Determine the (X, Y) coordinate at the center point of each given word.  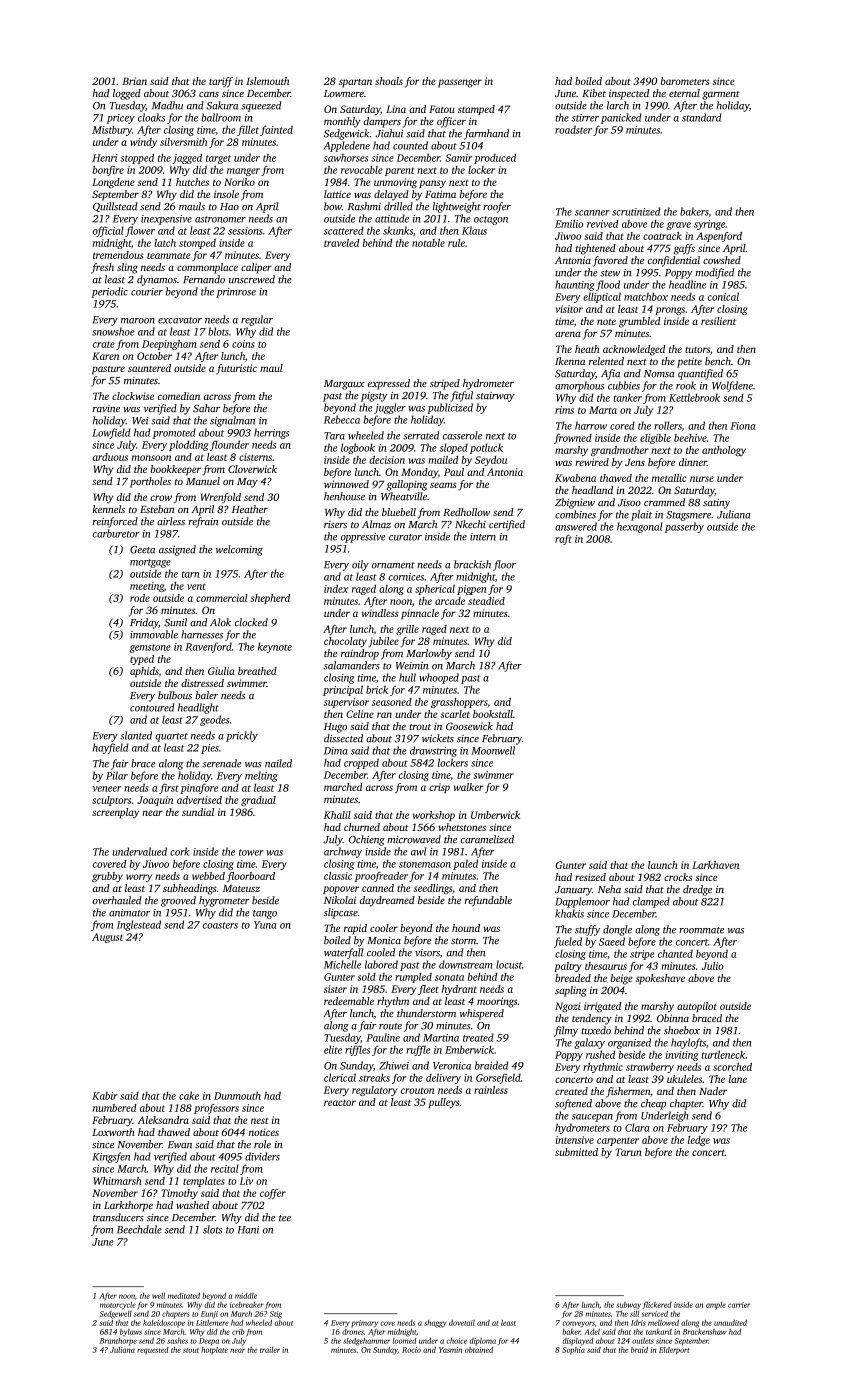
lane (738, 1079)
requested (153, 1350)
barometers (685, 81)
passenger (460, 83)
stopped (137, 158)
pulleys (443, 1103)
